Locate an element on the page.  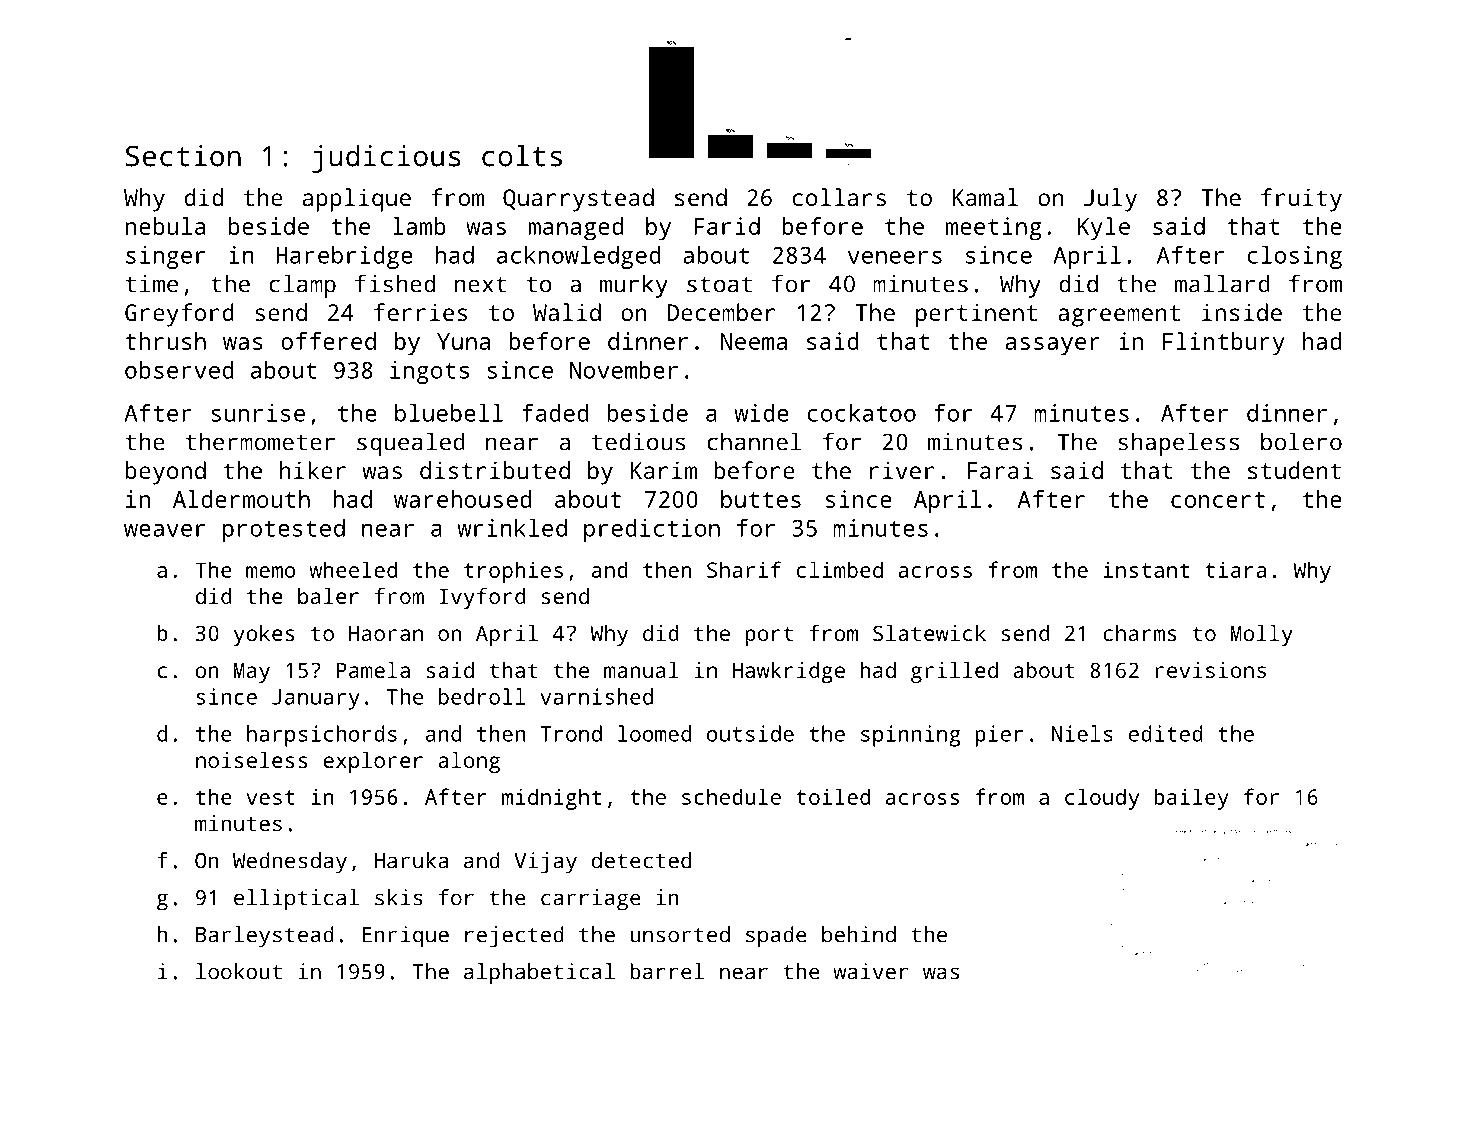
tiara is located at coordinates (1235, 569).
